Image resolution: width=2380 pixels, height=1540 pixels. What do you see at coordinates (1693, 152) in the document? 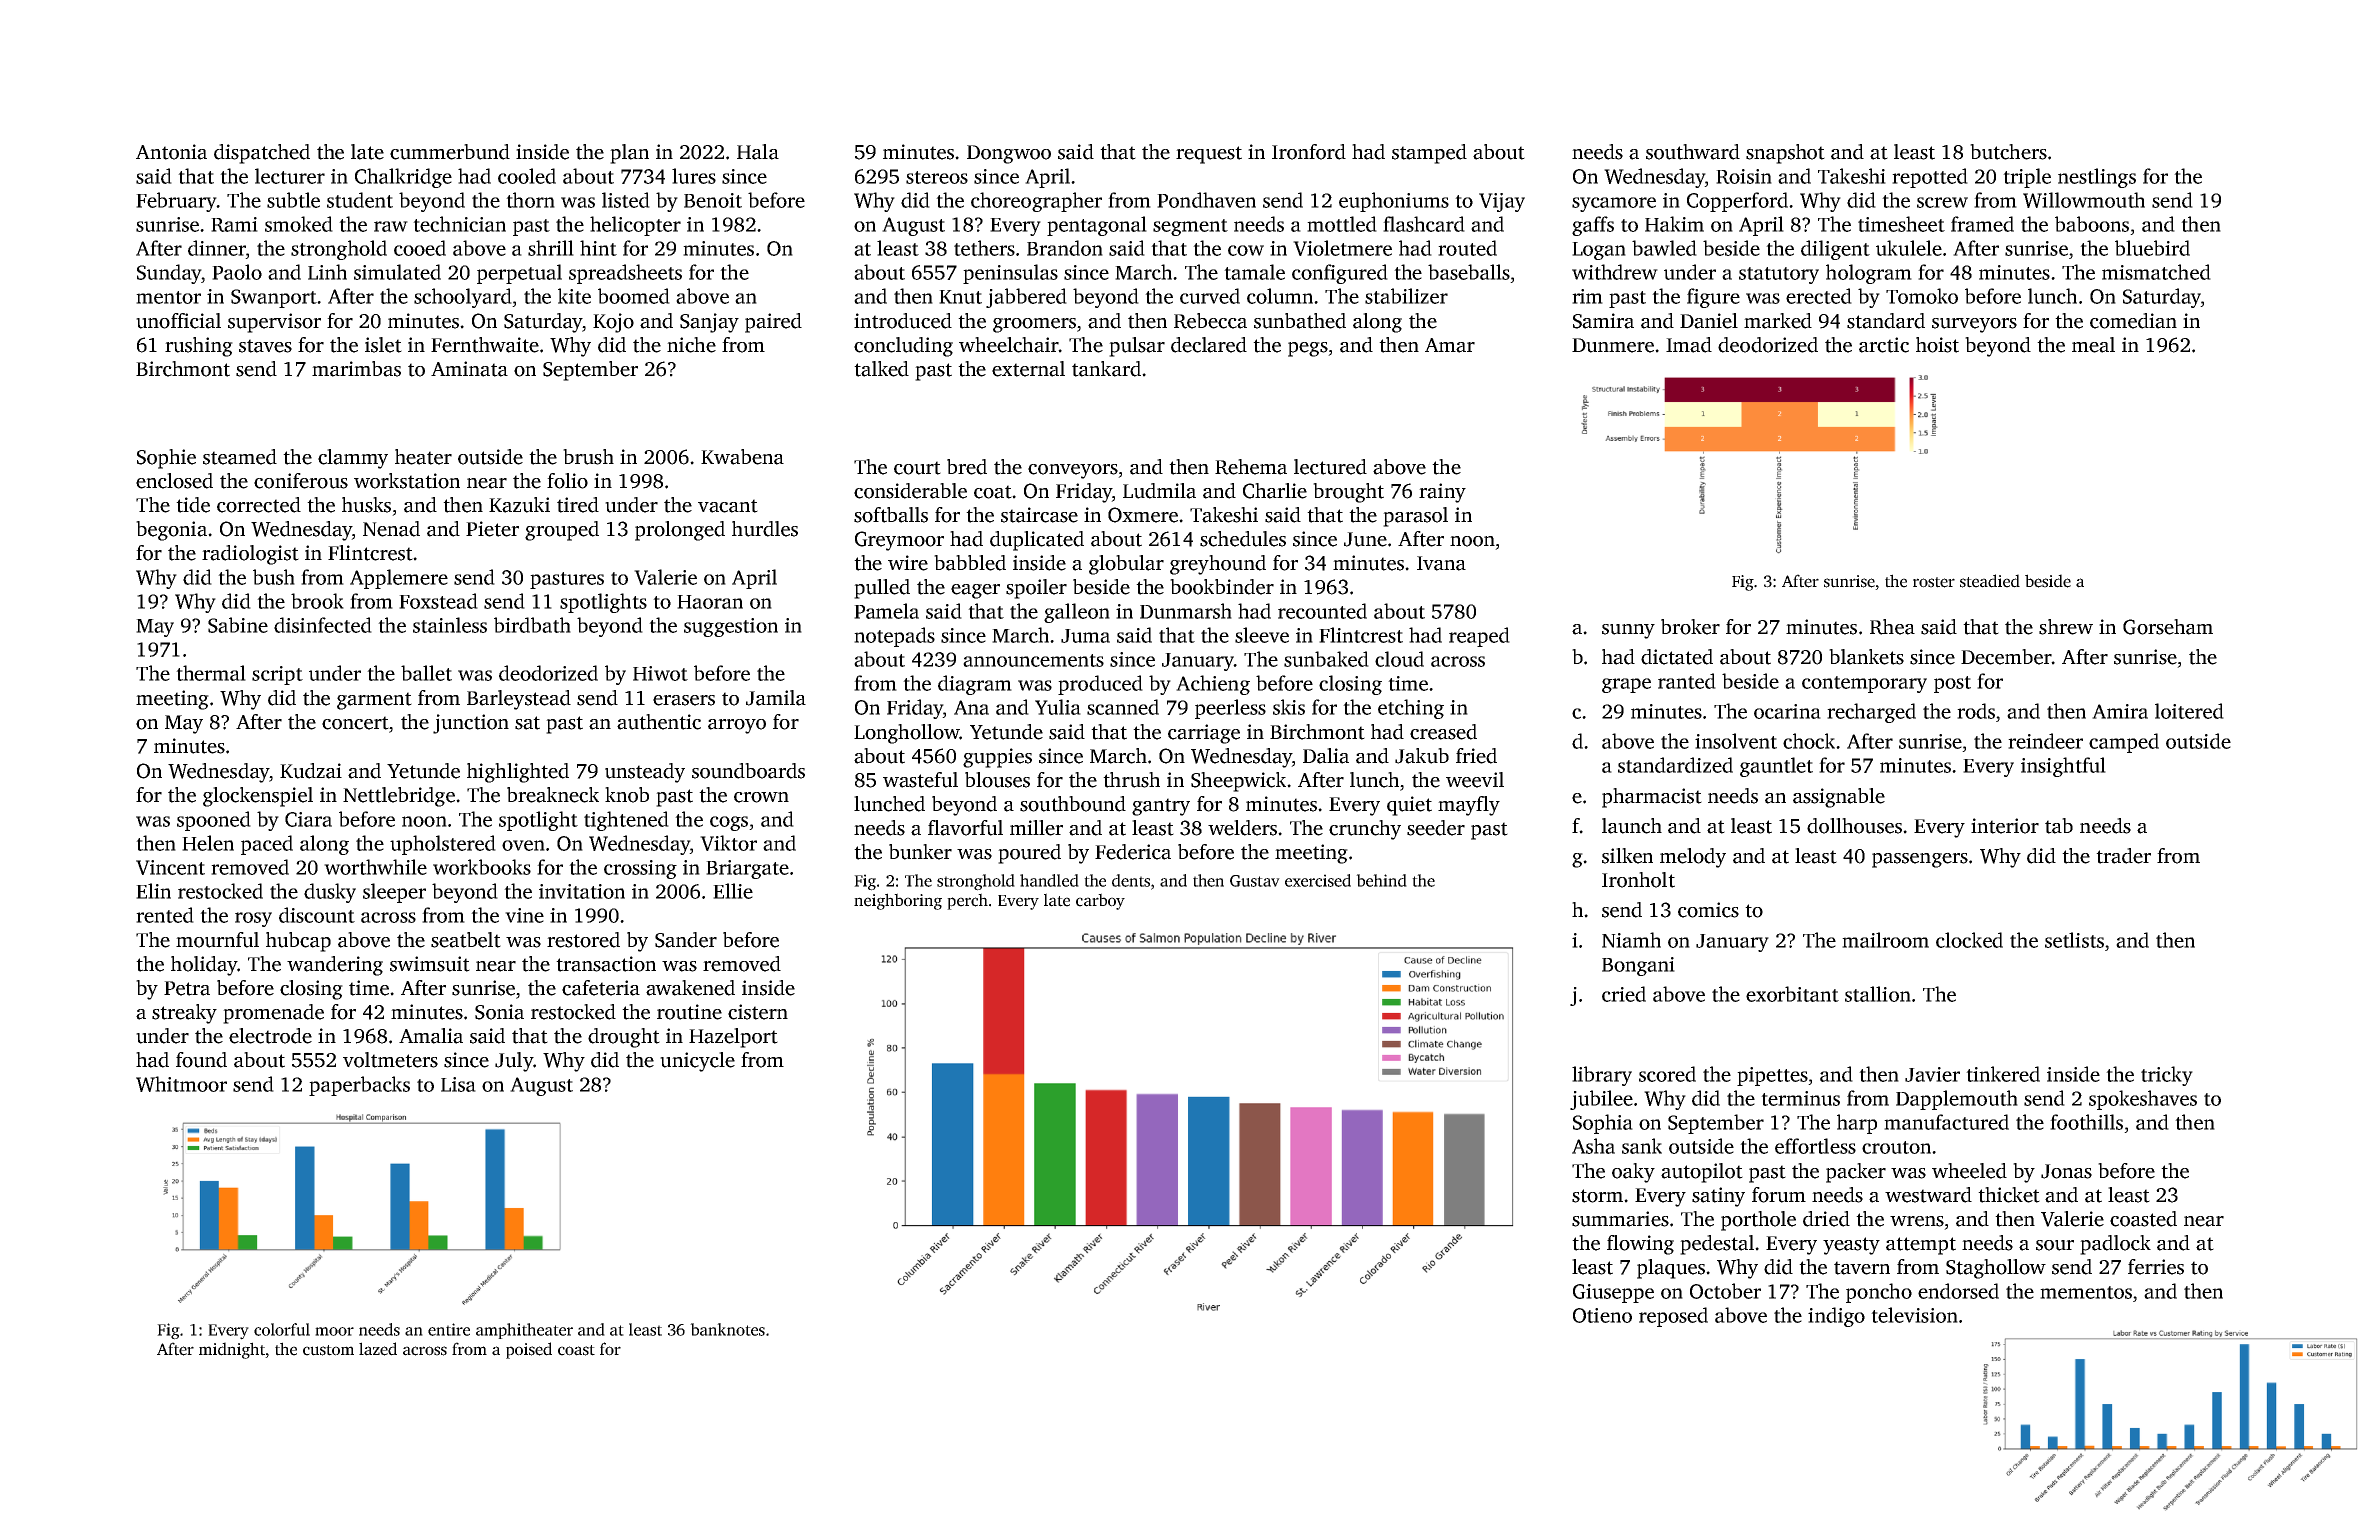
I see `southward` at bounding box center [1693, 152].
